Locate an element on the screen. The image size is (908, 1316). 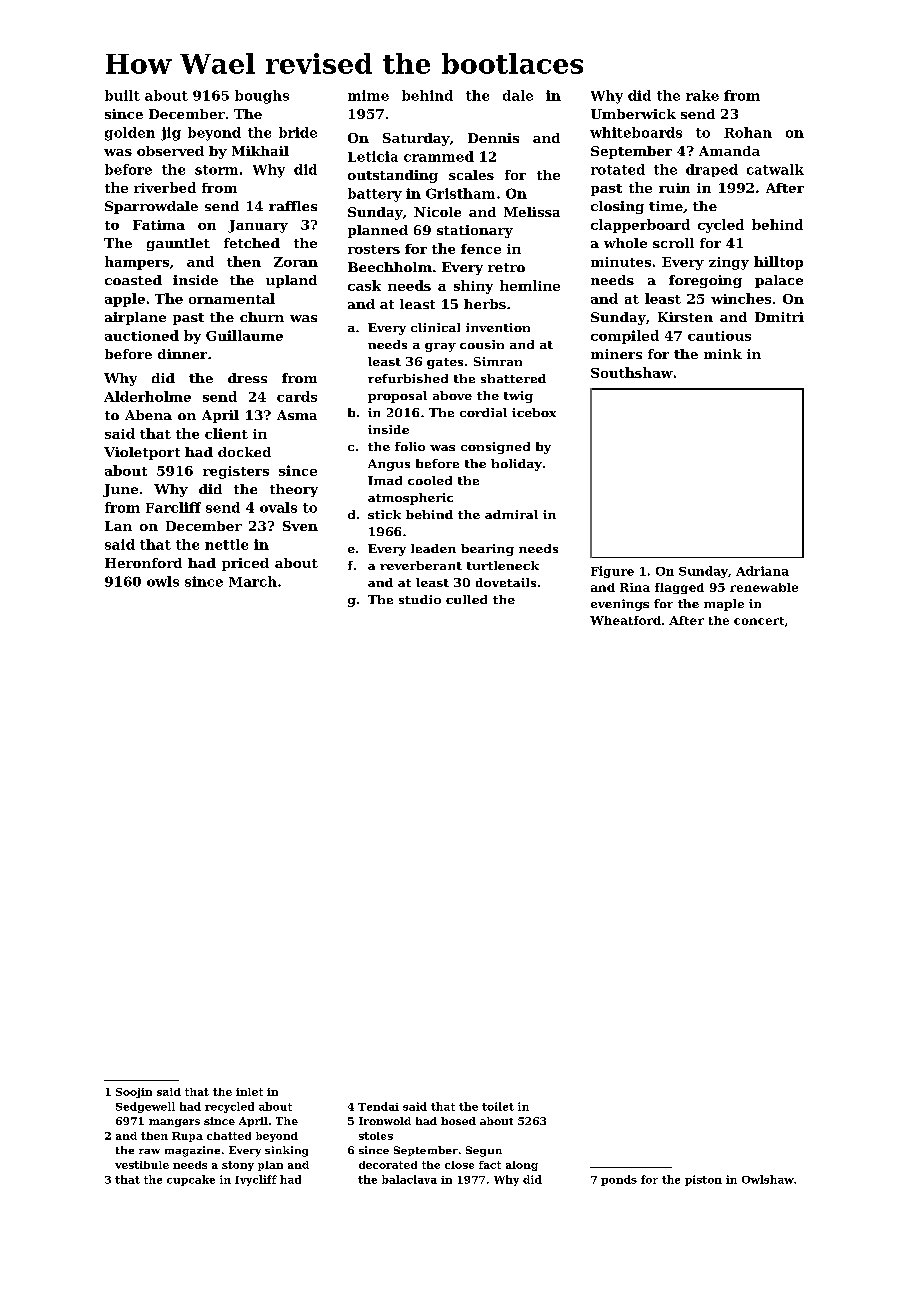
herbs is located at coordinates (485, 304).
